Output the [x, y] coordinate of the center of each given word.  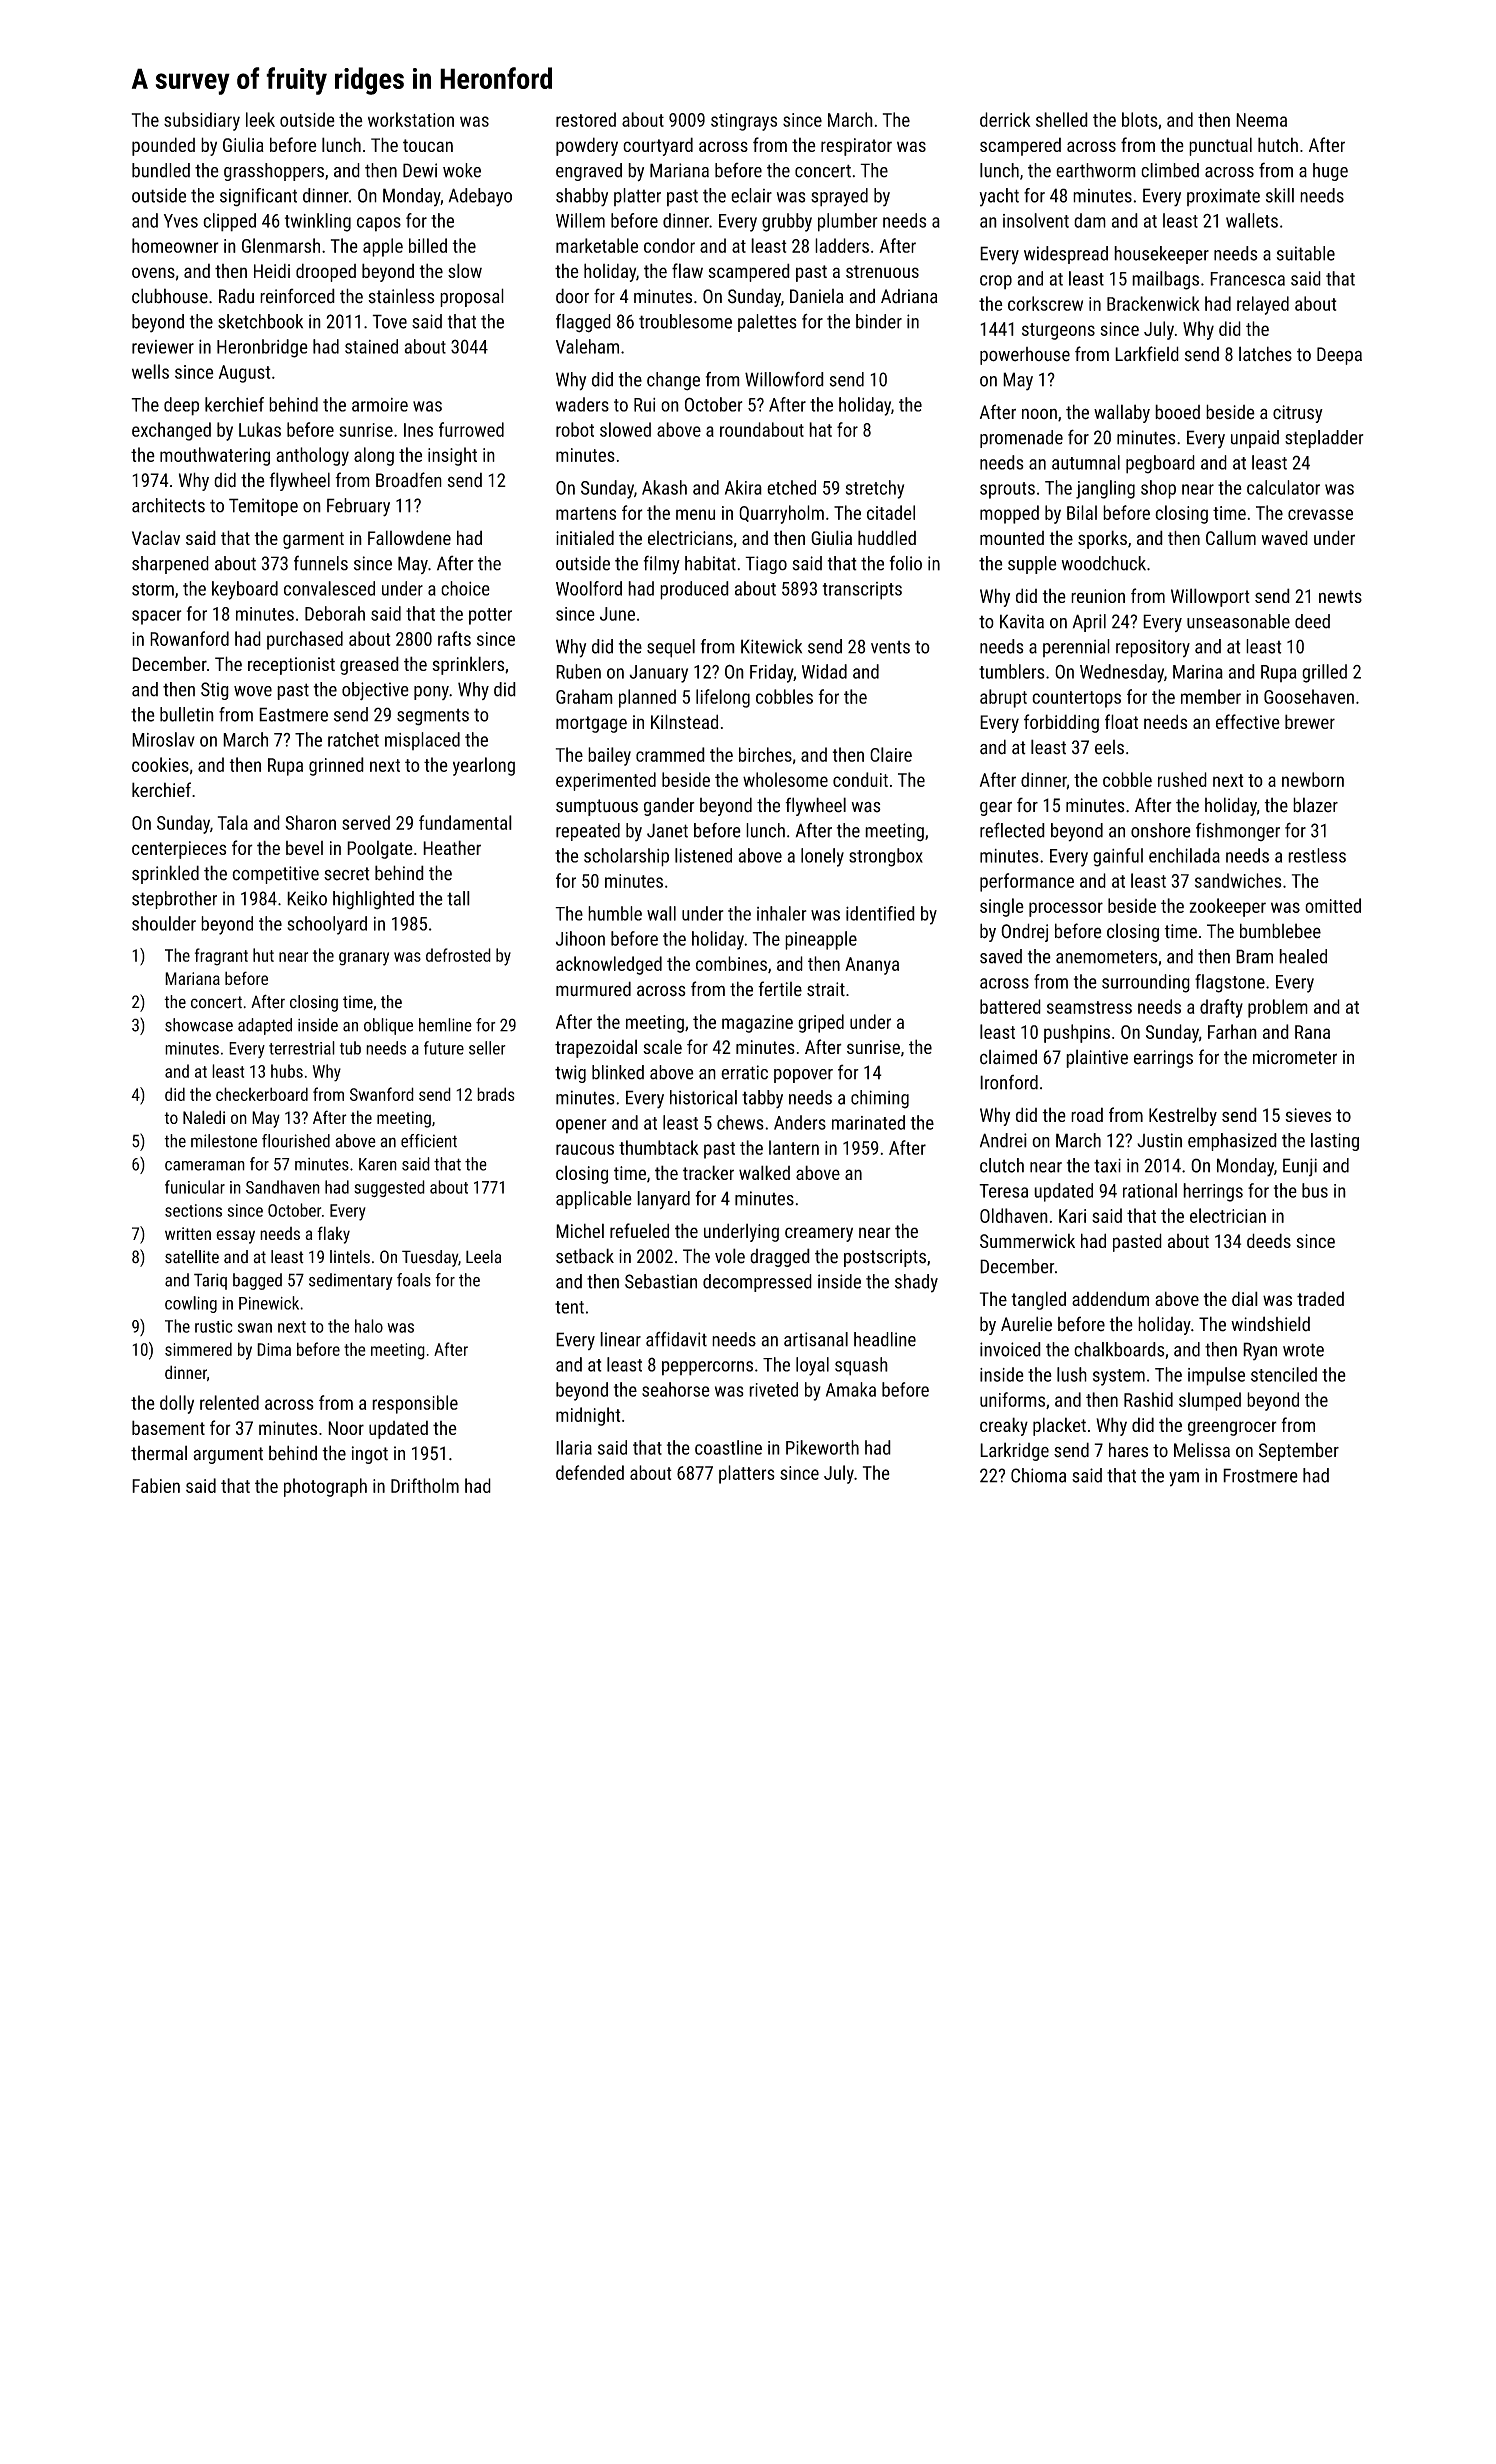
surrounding [1146, 983]
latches [1265, 354]
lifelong [723, 698]
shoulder [164, 923]
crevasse [1320, 514]
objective [375, 691]
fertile [780, 989]
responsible [415, 1404]
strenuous [882, 271]
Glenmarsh [281, 245]
